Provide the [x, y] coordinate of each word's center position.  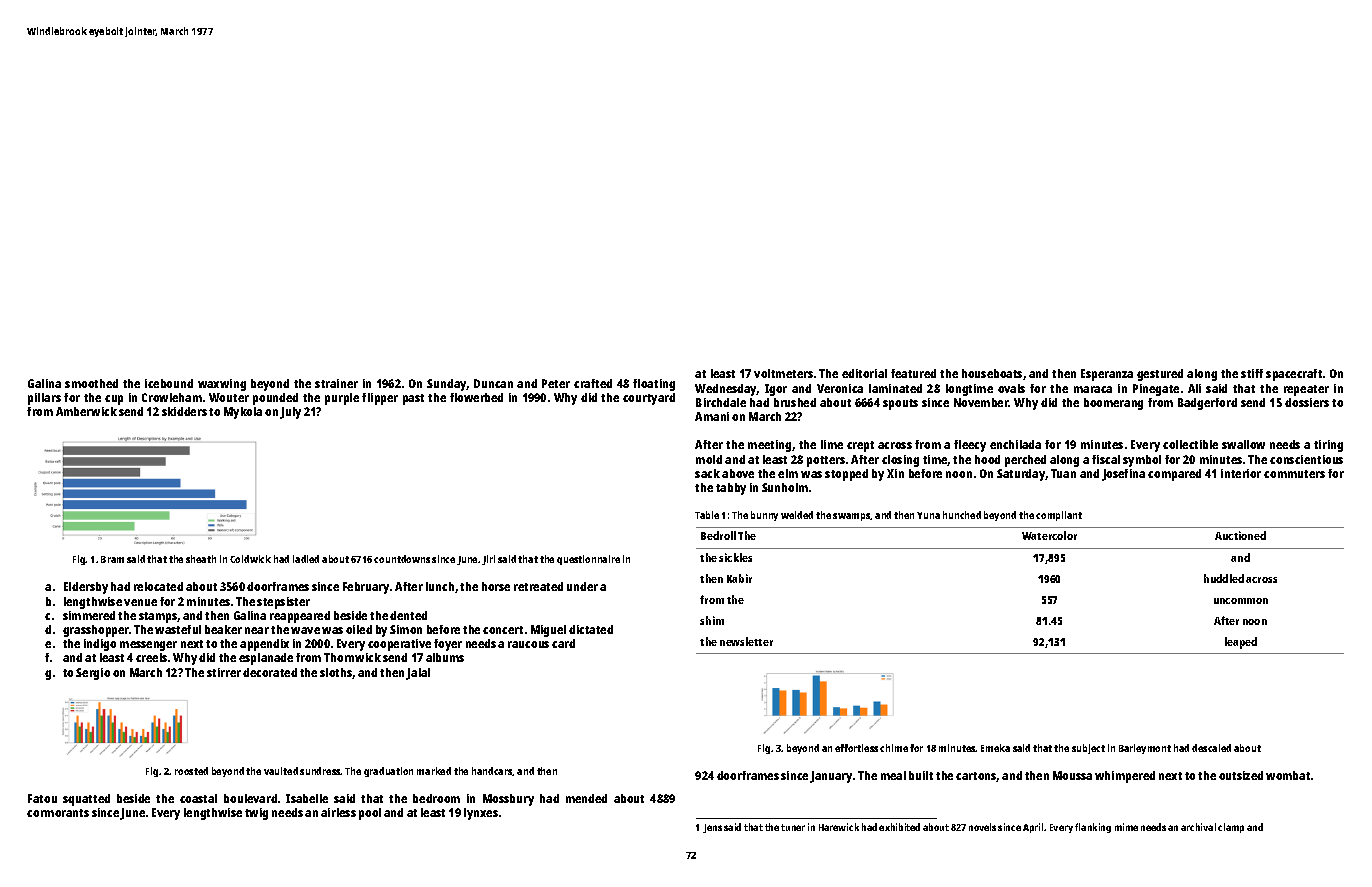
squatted [86, 800]
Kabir [739, 578]
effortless [856, 748]
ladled [306, 559]
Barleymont [1145, 749]
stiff [1252, 373]
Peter [556, 383]
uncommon [1241, 601]
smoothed [91, 383]
